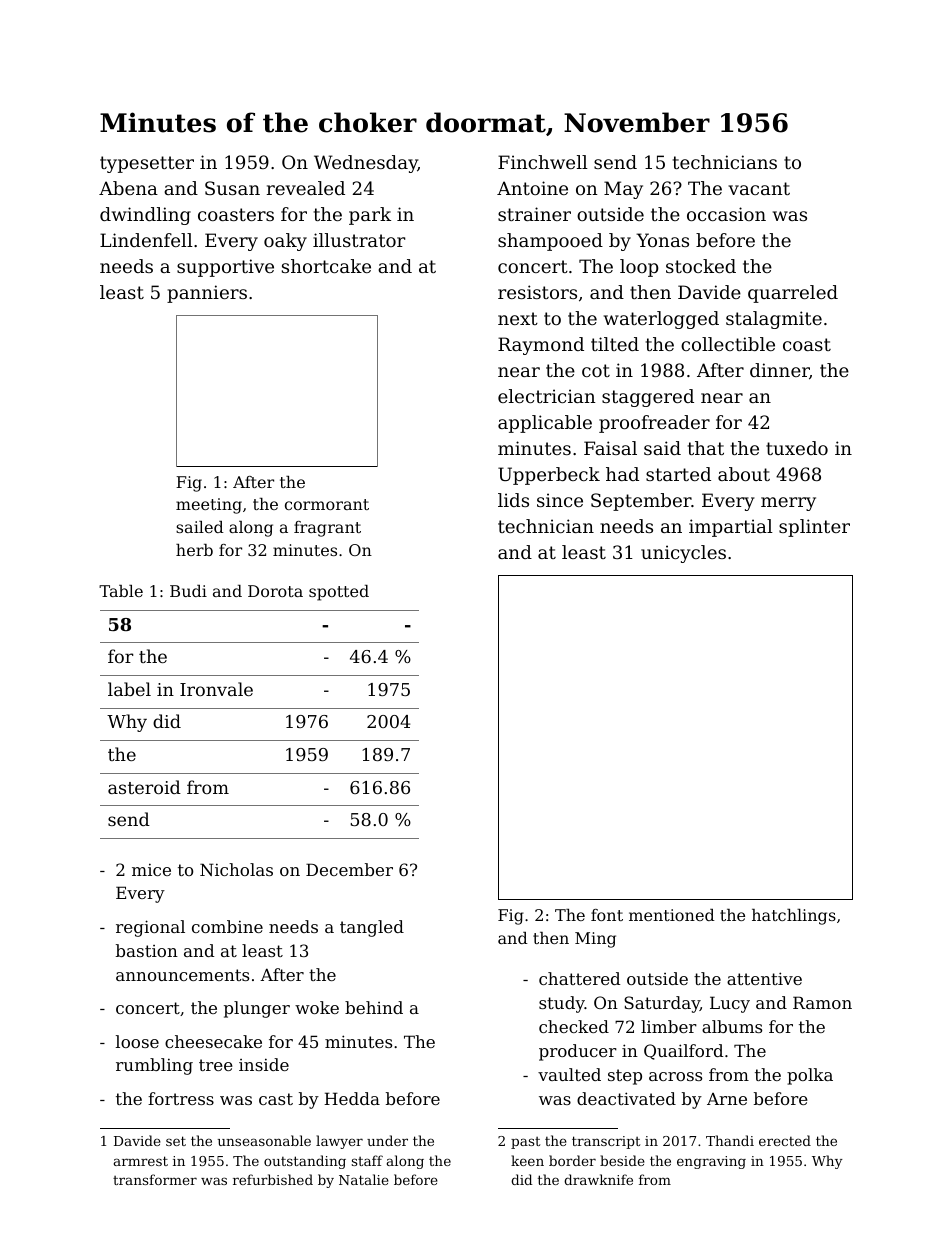 Image resolution: width=952 pixels, height=1233 pixels. Describe the element at coordinates (207, 294) in the screenshot. I see `panniers` at that location.
